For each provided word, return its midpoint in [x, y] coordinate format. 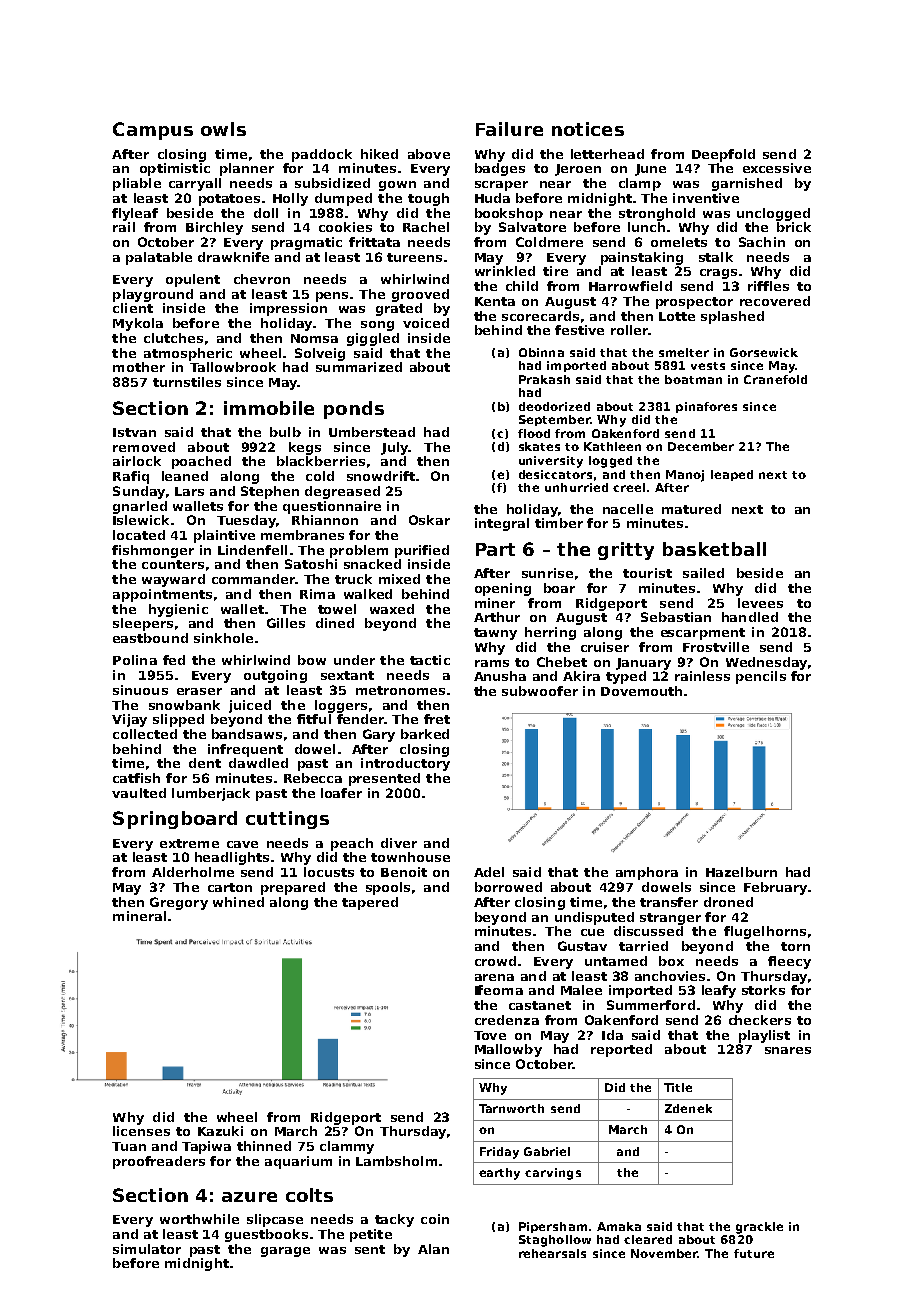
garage [285, 1252]
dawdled [258, 763]
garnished [747, 184]
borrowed [508, 887]
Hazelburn [741, 872]
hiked [379, 154]
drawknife [233, 257]
